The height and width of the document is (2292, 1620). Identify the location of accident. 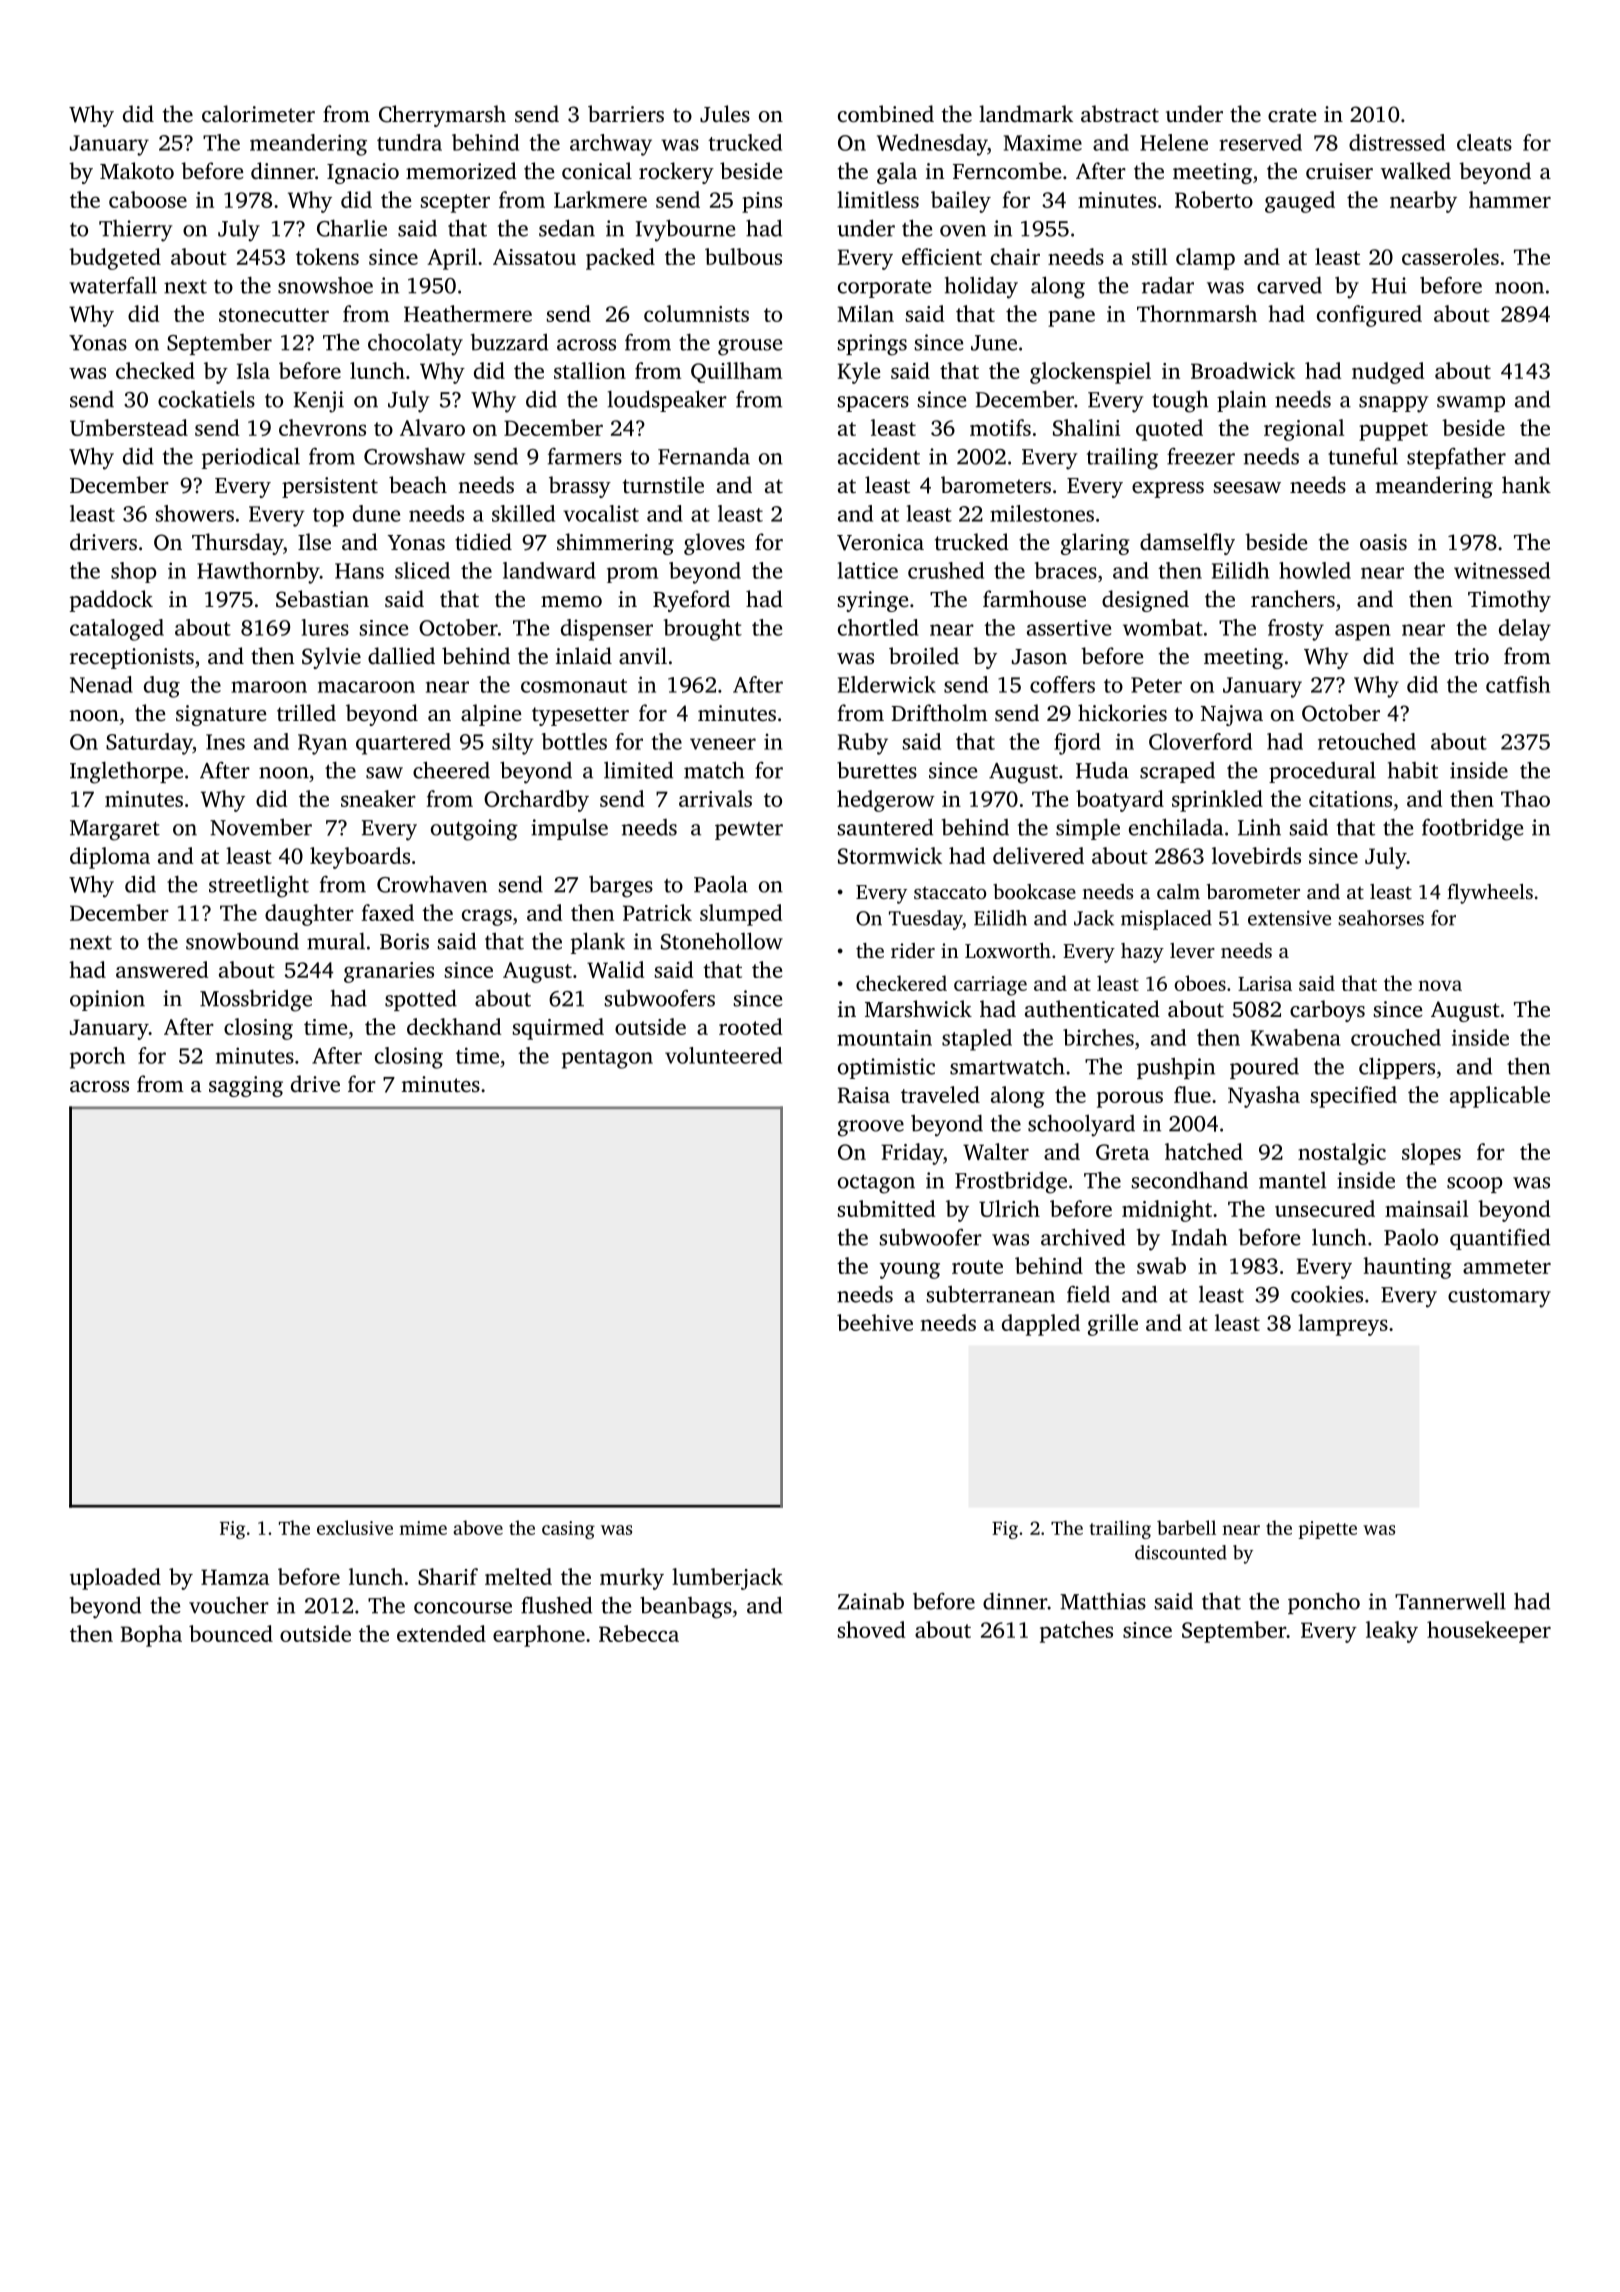
(879, 456).
